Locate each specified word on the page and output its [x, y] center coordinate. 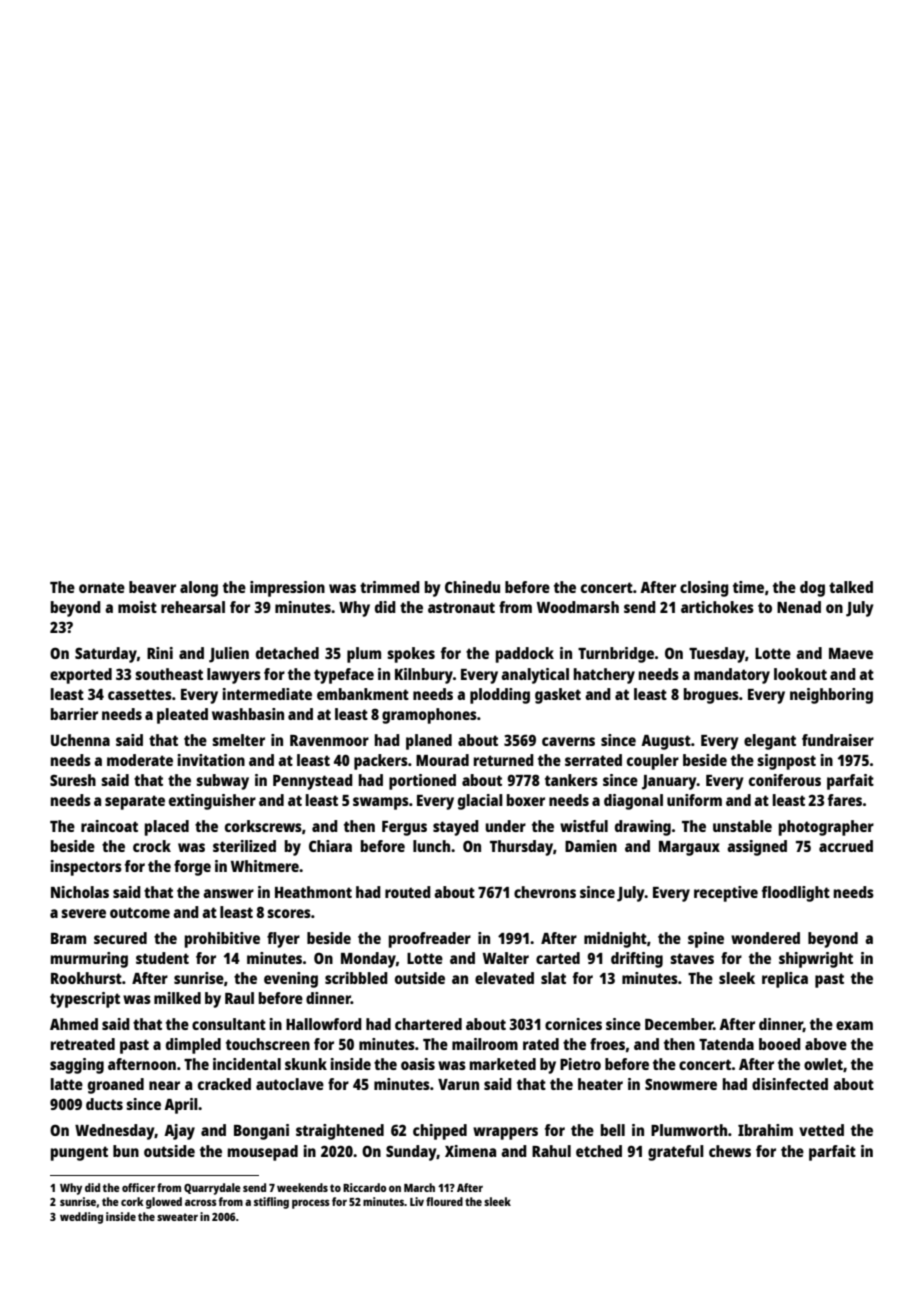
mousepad [263, 1153]
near [164, 1085]
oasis [418, 1064]
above [826, 1044]
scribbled [356, 978]
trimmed [390, 587]
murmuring [89, 960]
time [748, 587]
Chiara [330, 846]
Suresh [73, 780]
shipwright [816, 960]
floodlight [796, 894]
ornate [102, 587]
